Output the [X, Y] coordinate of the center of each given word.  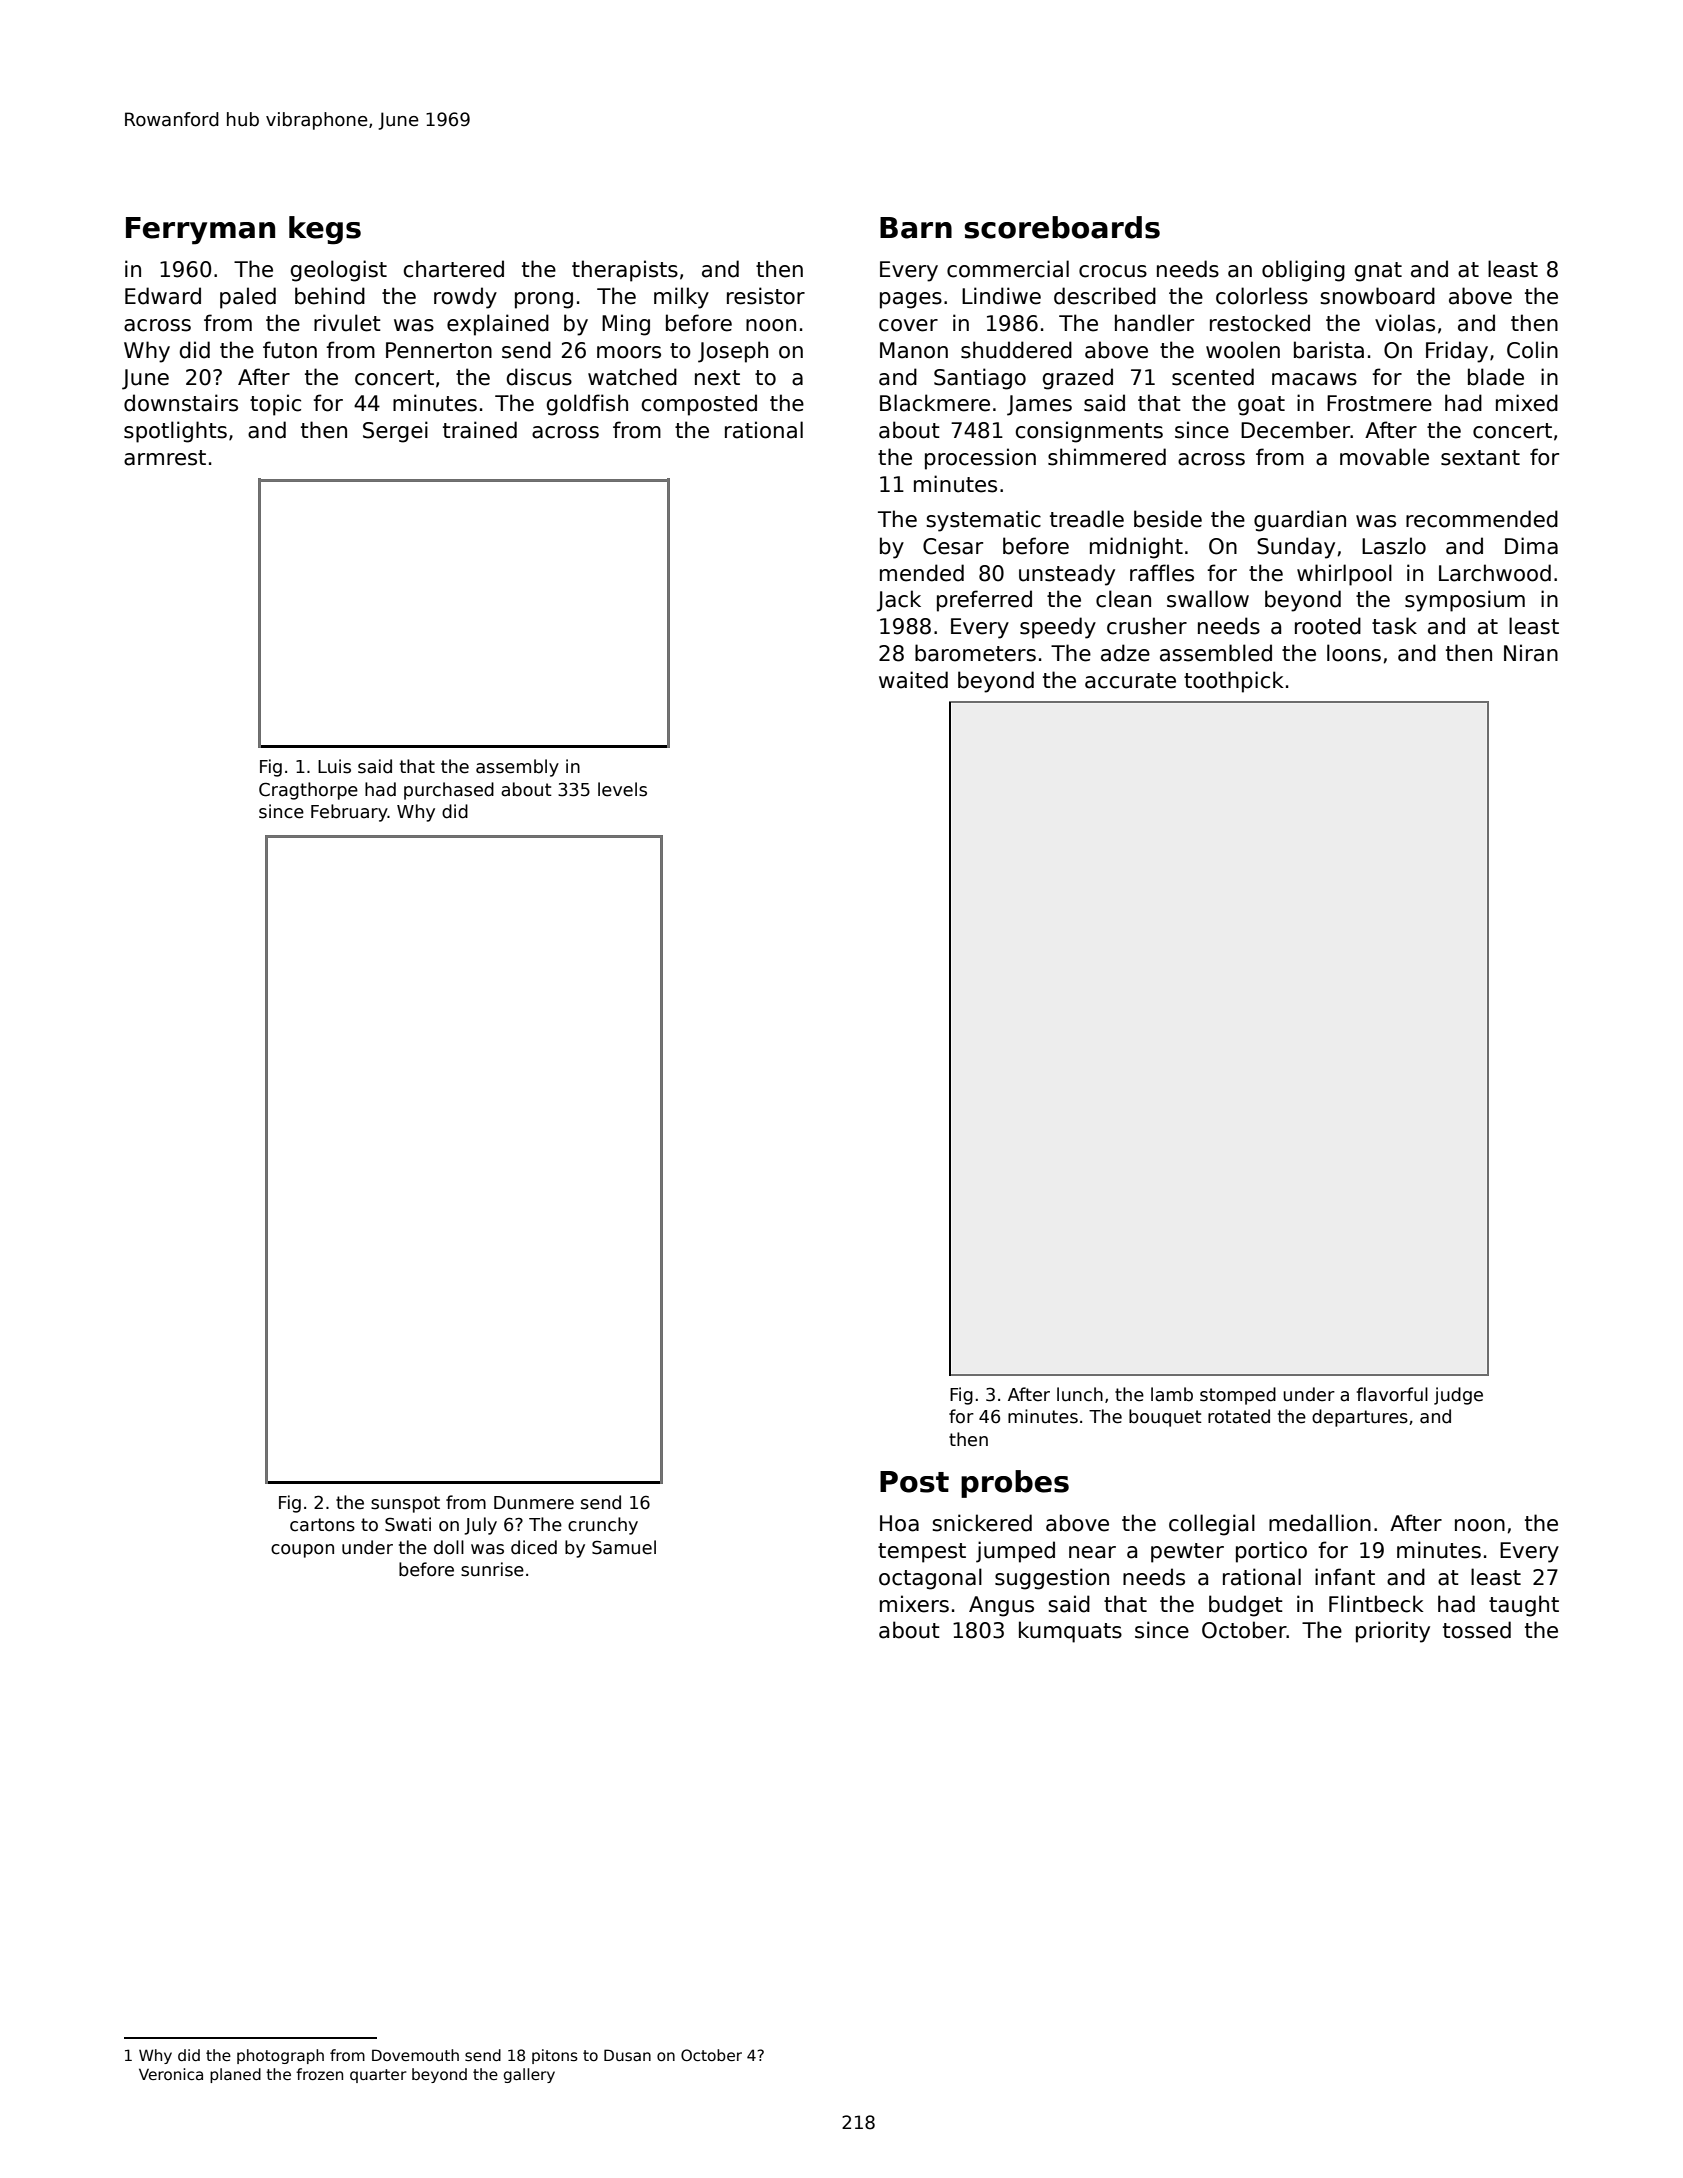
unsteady [1067, 575]
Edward [163, 296]
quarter [378, 2076]
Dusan [627, 2055]
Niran [1531, 653]
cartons [322, 1525]
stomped [1238, 1396]
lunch [1080, 1394]
